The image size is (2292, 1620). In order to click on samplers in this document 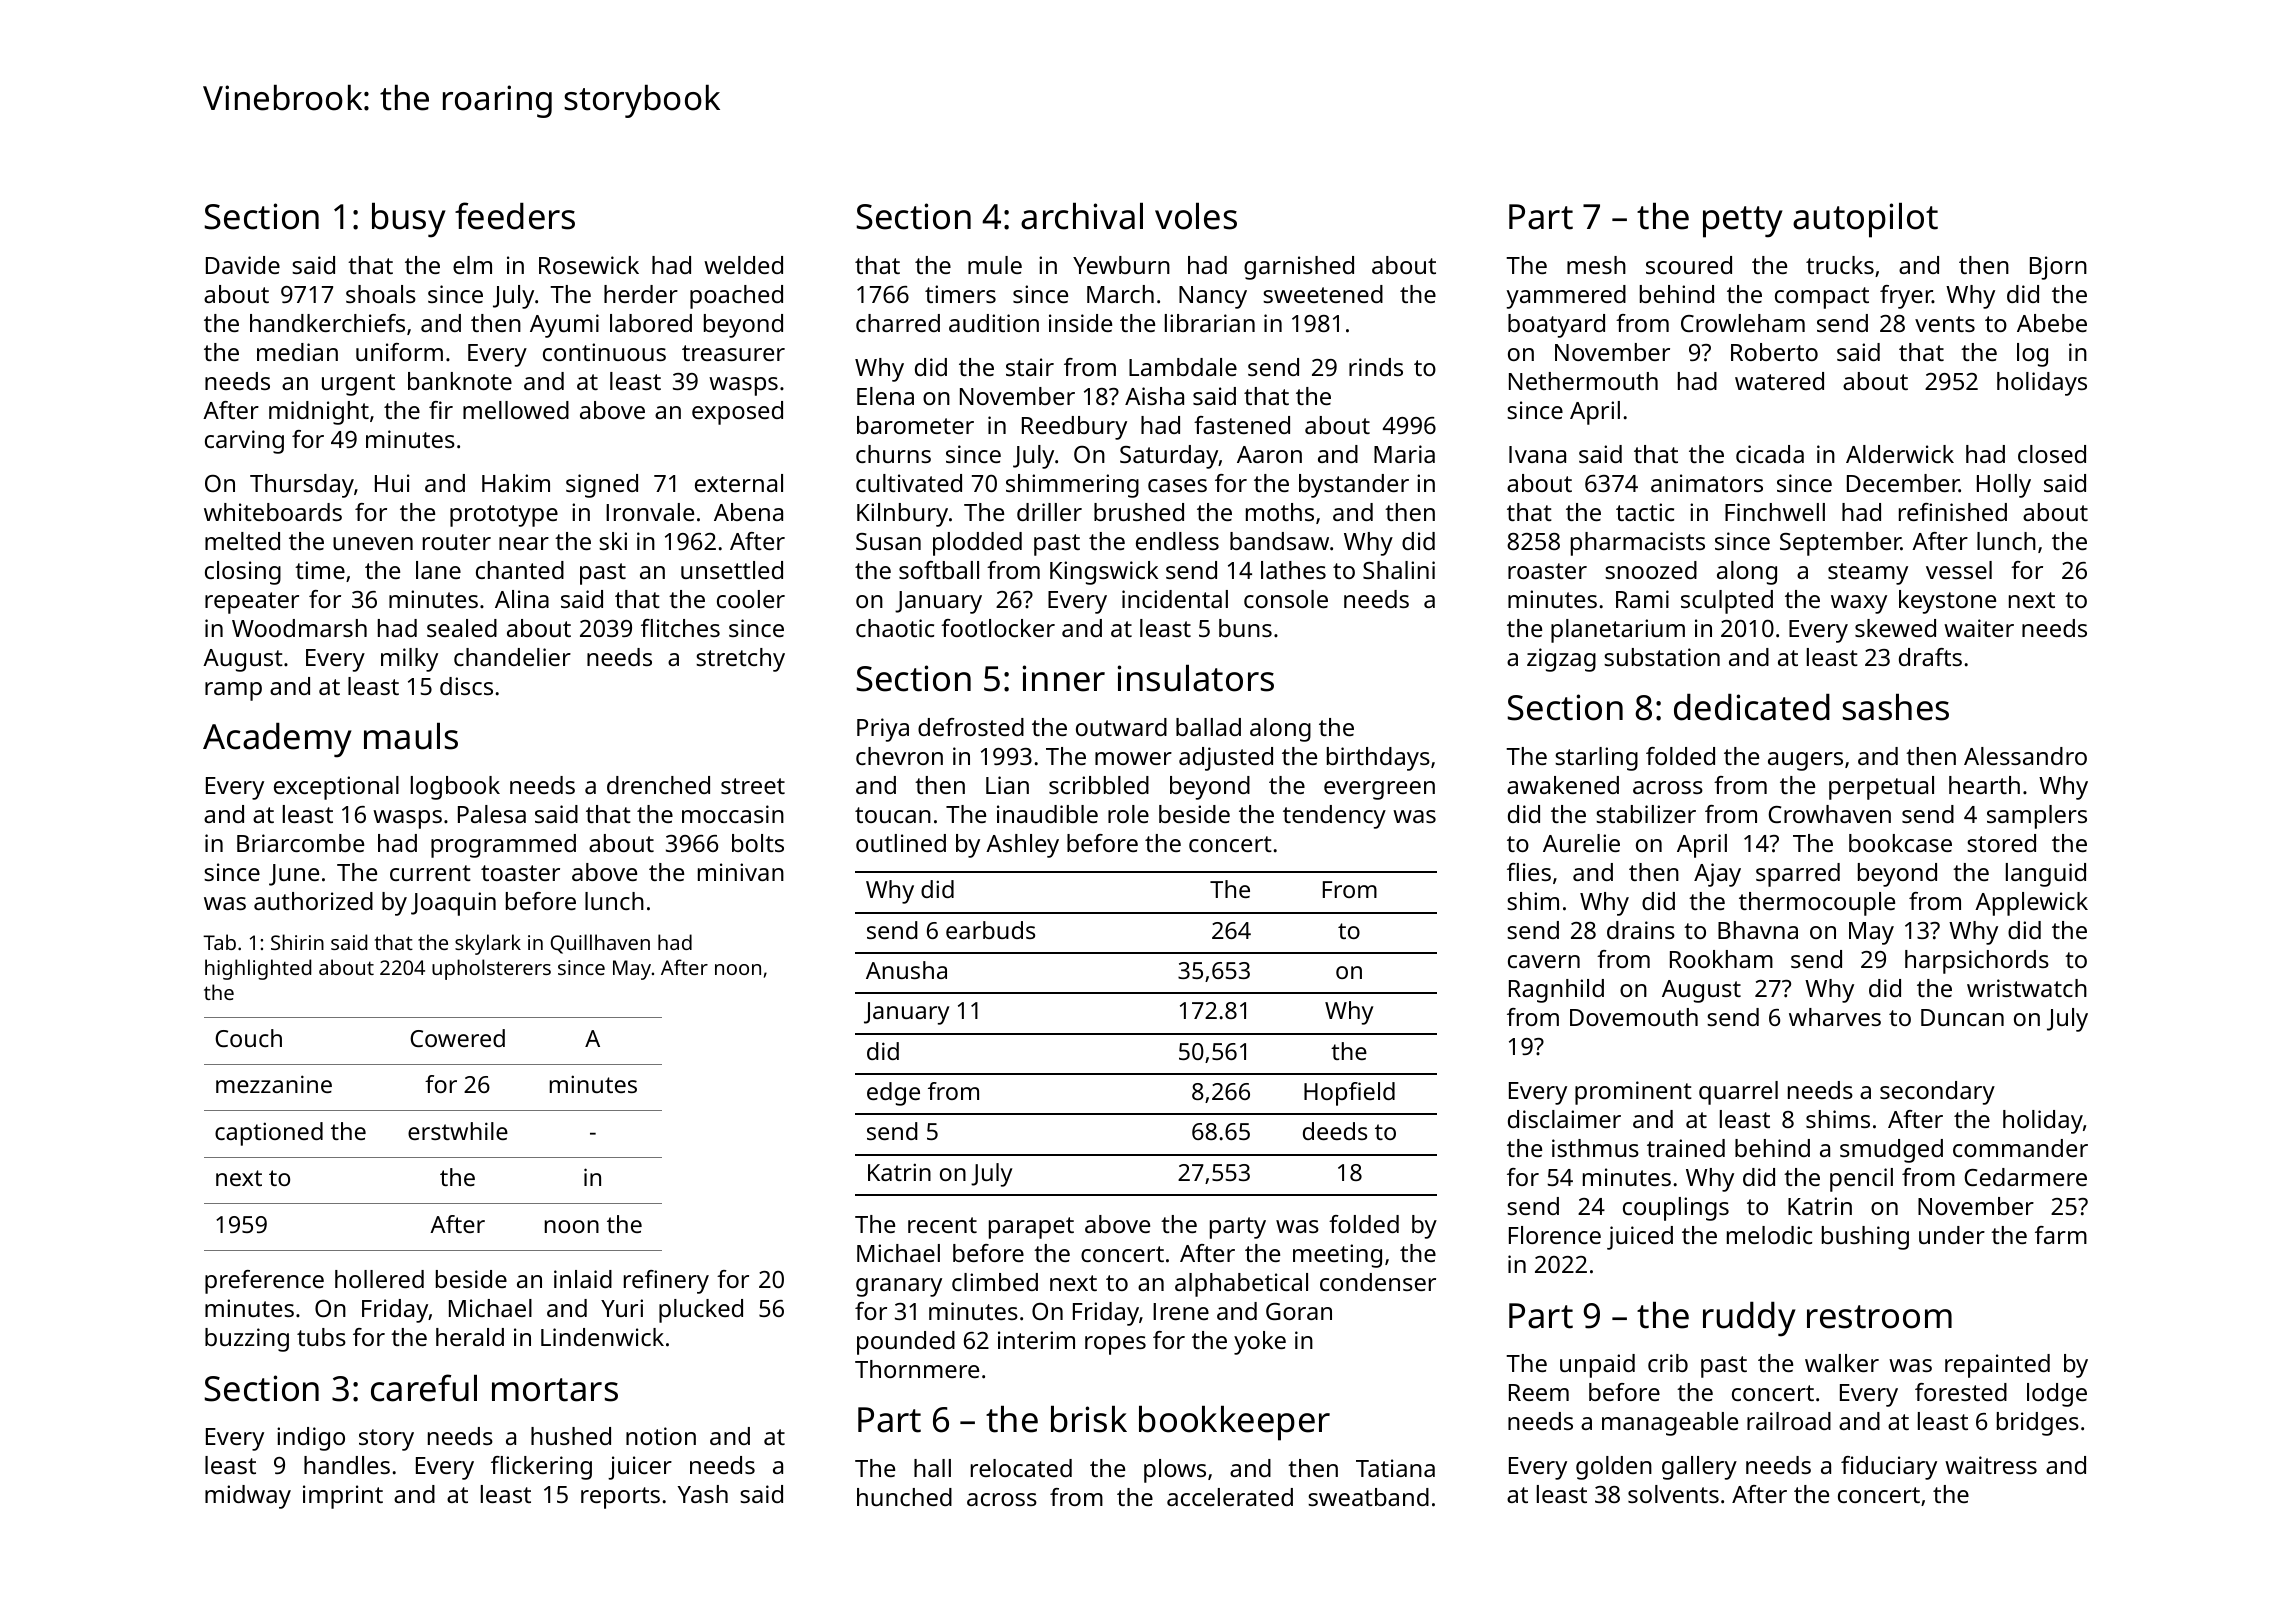, I will do `click(2037, 817)`.
